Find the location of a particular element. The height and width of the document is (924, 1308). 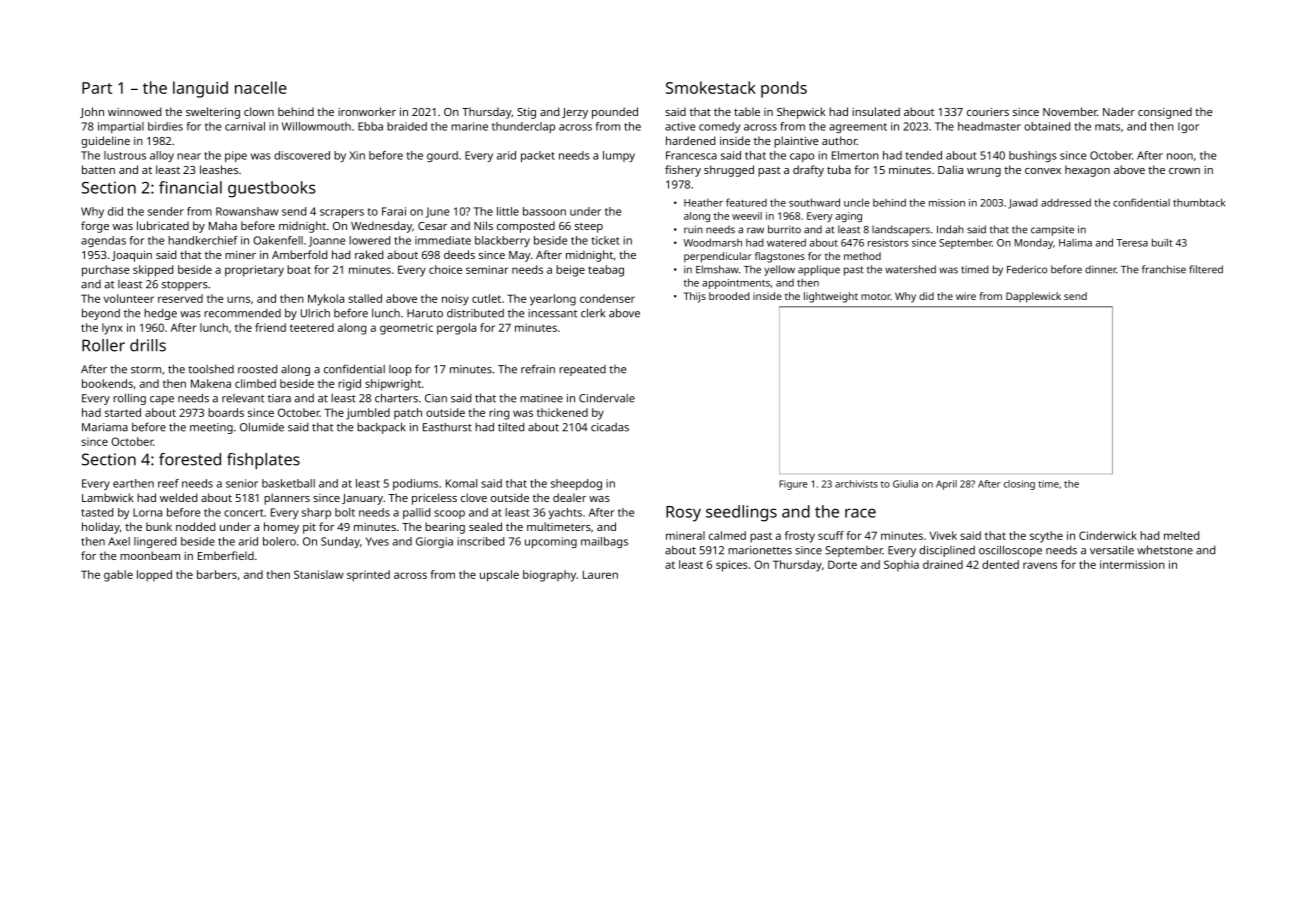

Dapplewick is located at coordinates (1033, 297).
